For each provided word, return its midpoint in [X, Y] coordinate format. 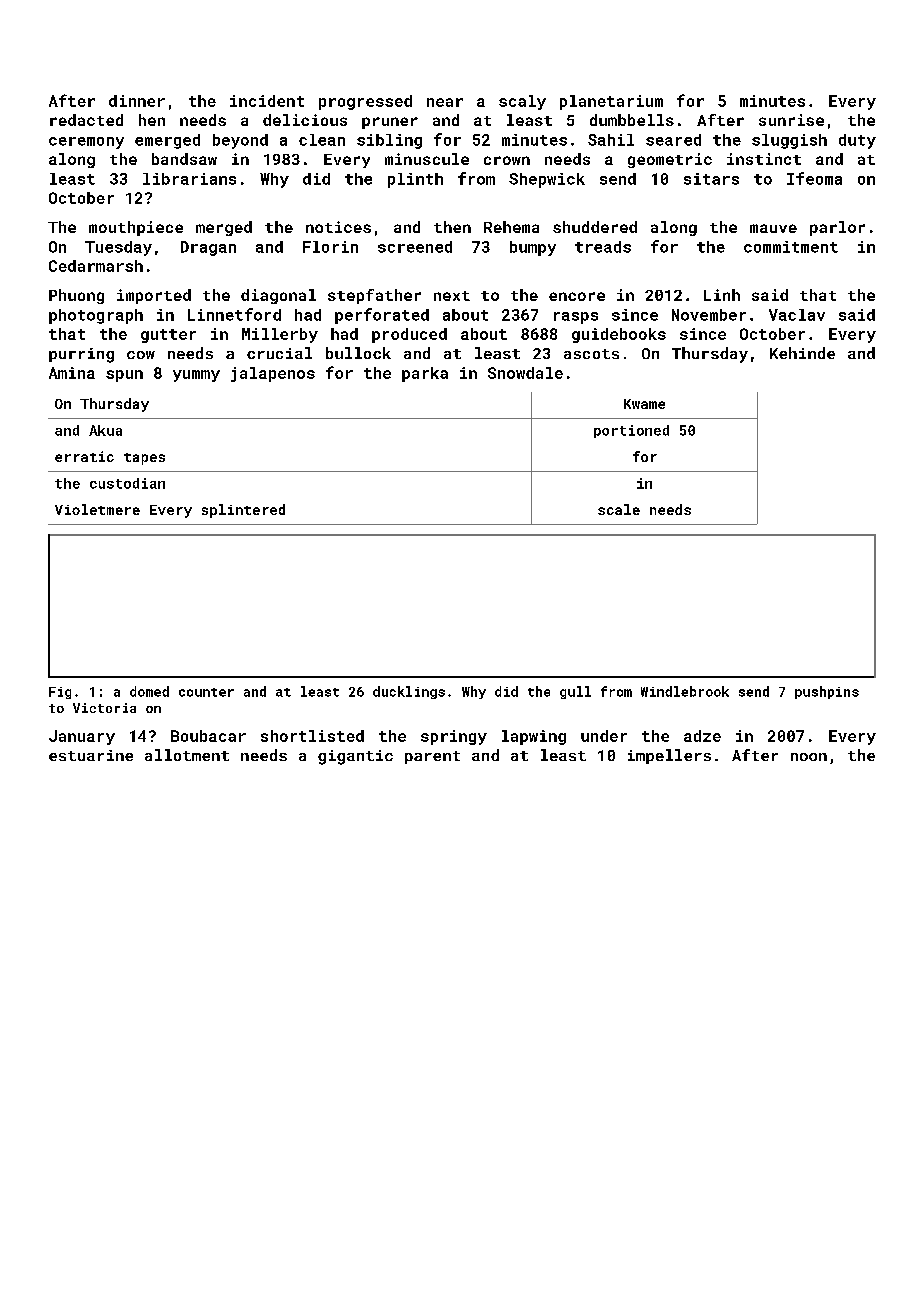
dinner [137, 101]
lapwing [534, 737]
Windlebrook [685, 691]
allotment [187, 755]
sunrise [791, 120]
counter [206, 692]
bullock [358, 353]
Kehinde [802, 353]
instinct [764, 159]
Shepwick [547, 180]
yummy [196, 376]
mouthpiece [136, 228]
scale [619, 509]
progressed [365, 102]
